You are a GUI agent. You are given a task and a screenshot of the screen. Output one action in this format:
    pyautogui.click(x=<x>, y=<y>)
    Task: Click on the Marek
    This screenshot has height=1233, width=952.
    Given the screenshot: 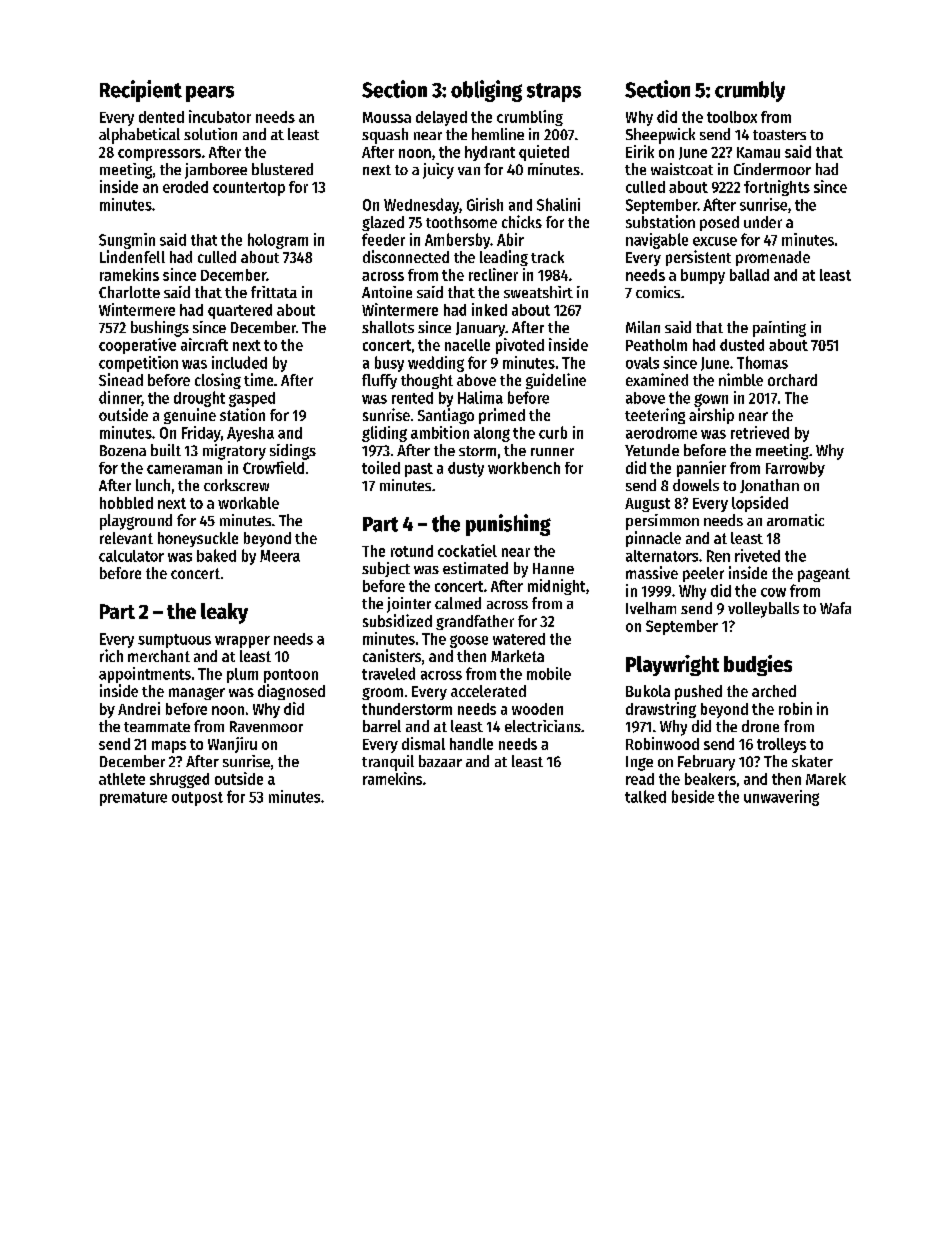 What is the action you would take?
    pyautogui.click(x=826, y=779)
